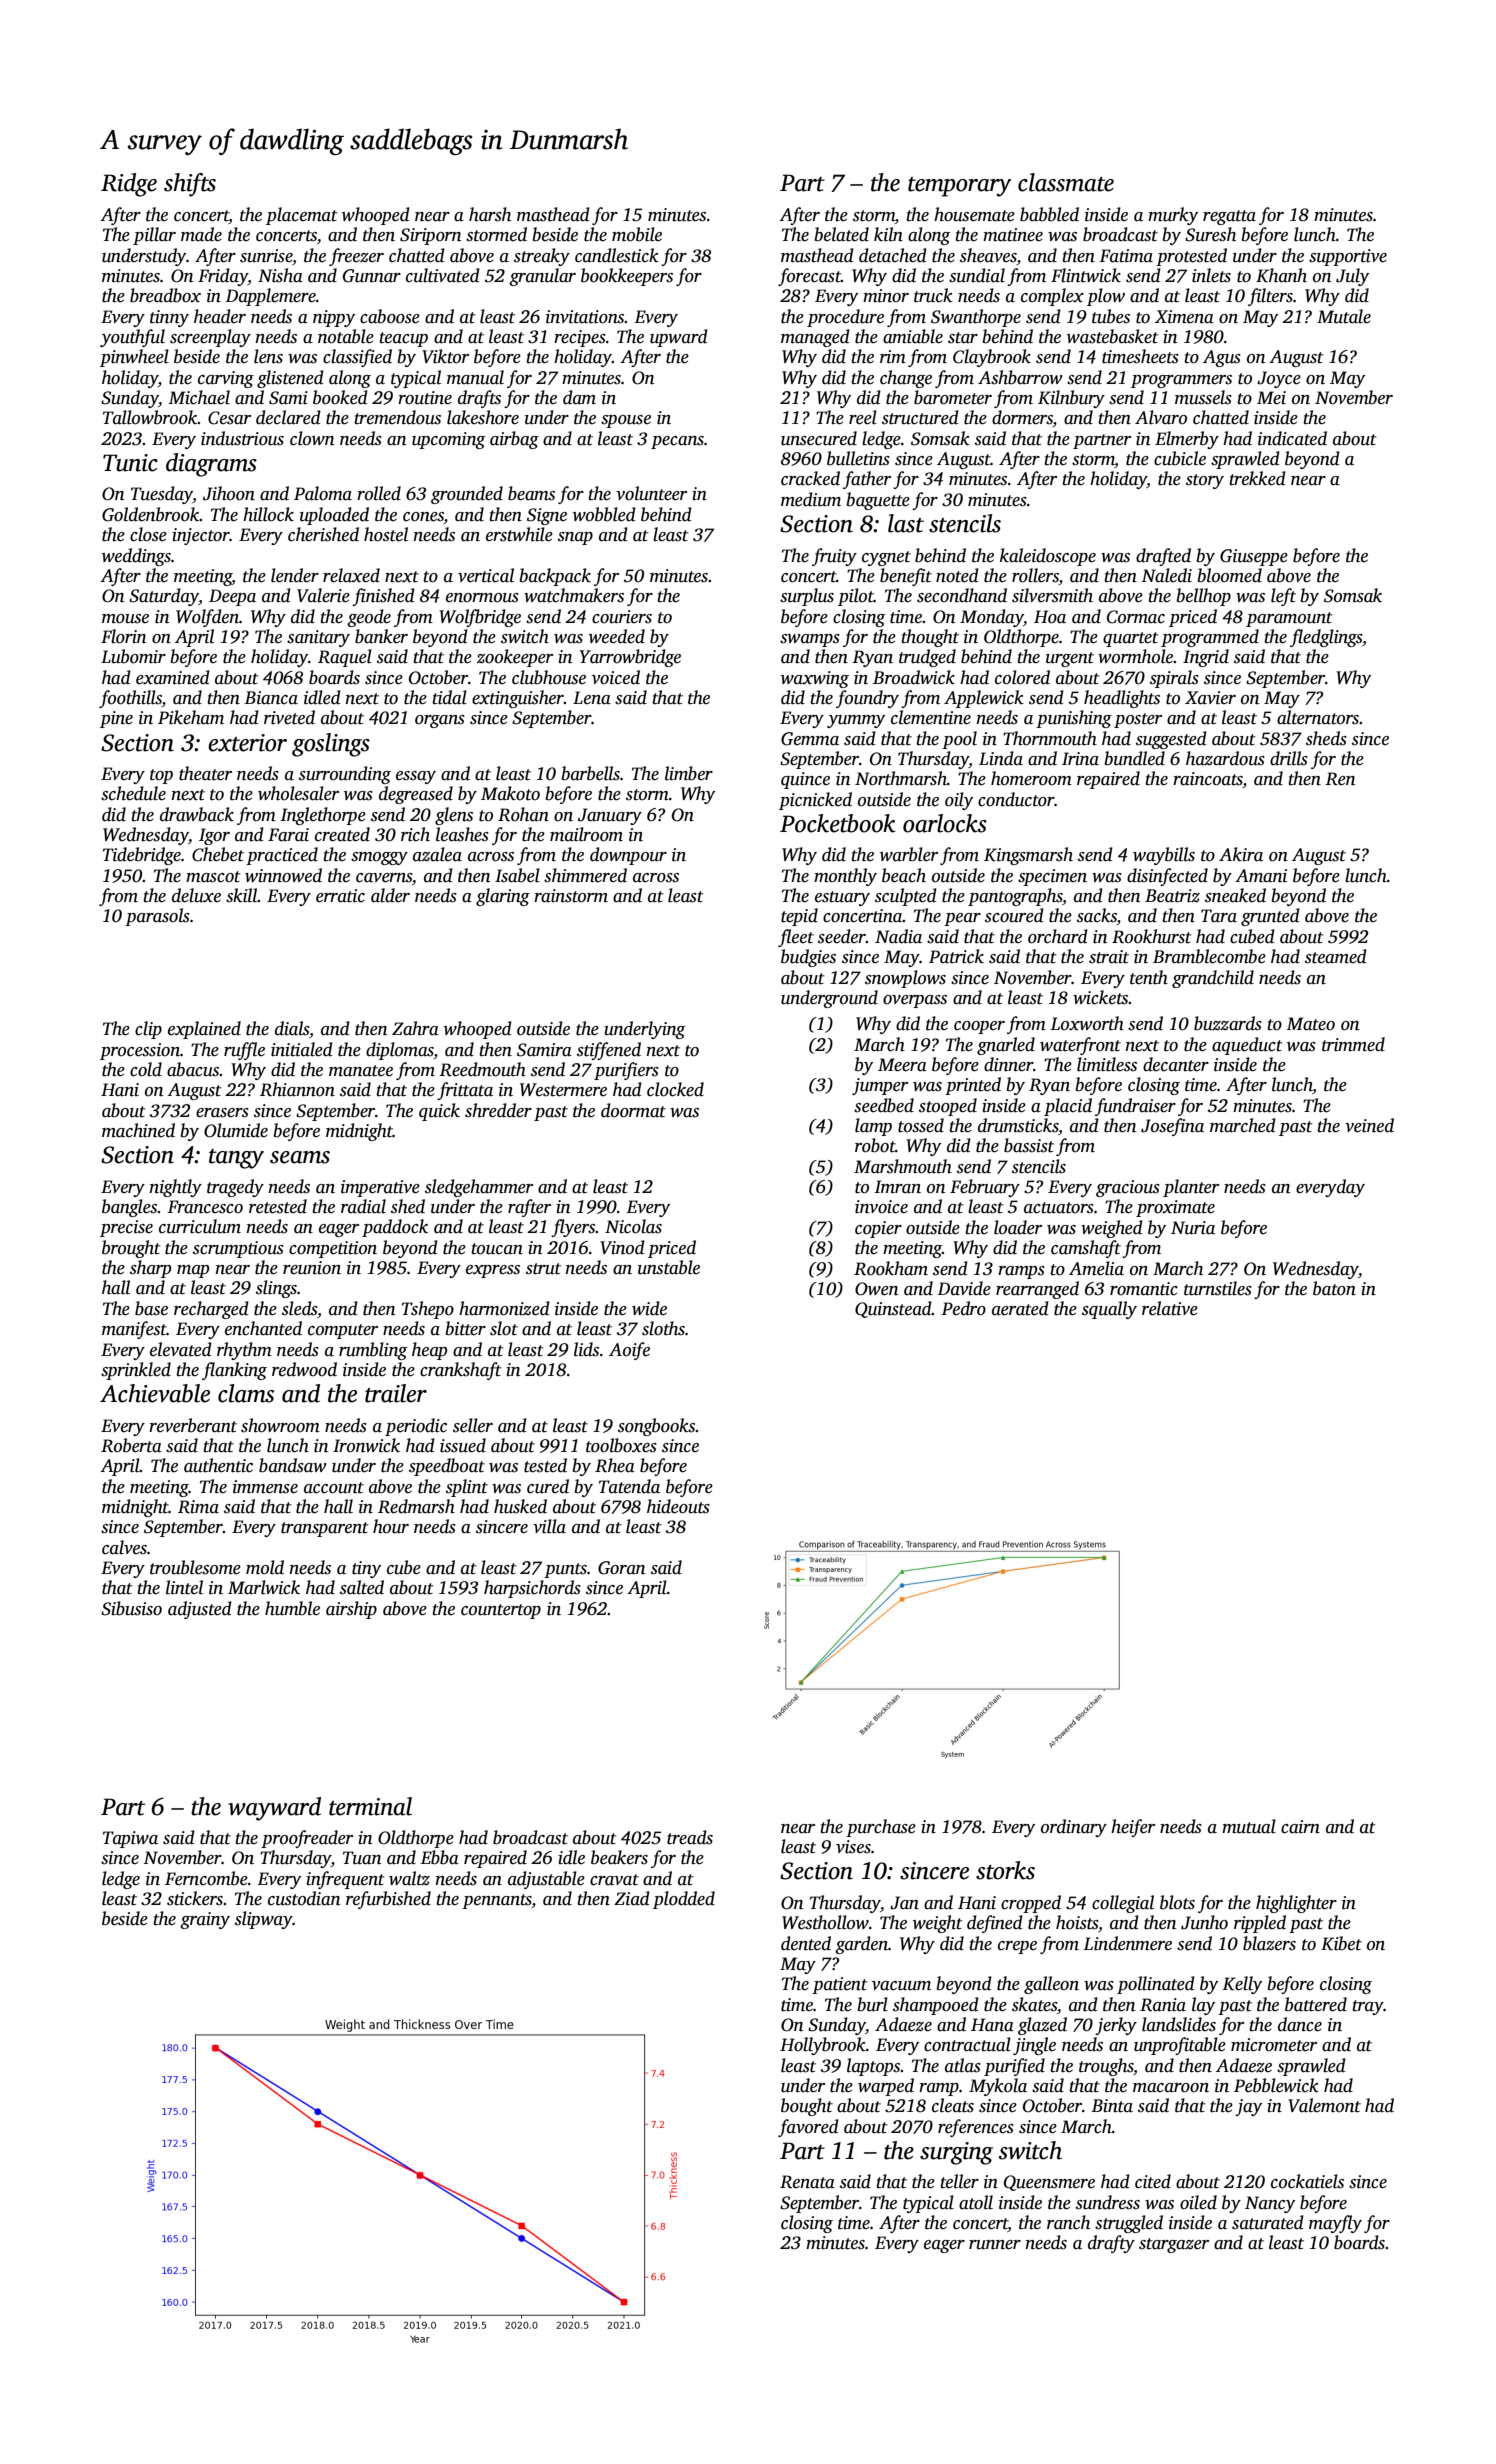 This page has height=2464, width=1496. What do you see at coordinates (1135, 1107) in the page?
I see `fundraiser` at bounding box center [1135, 1107].
